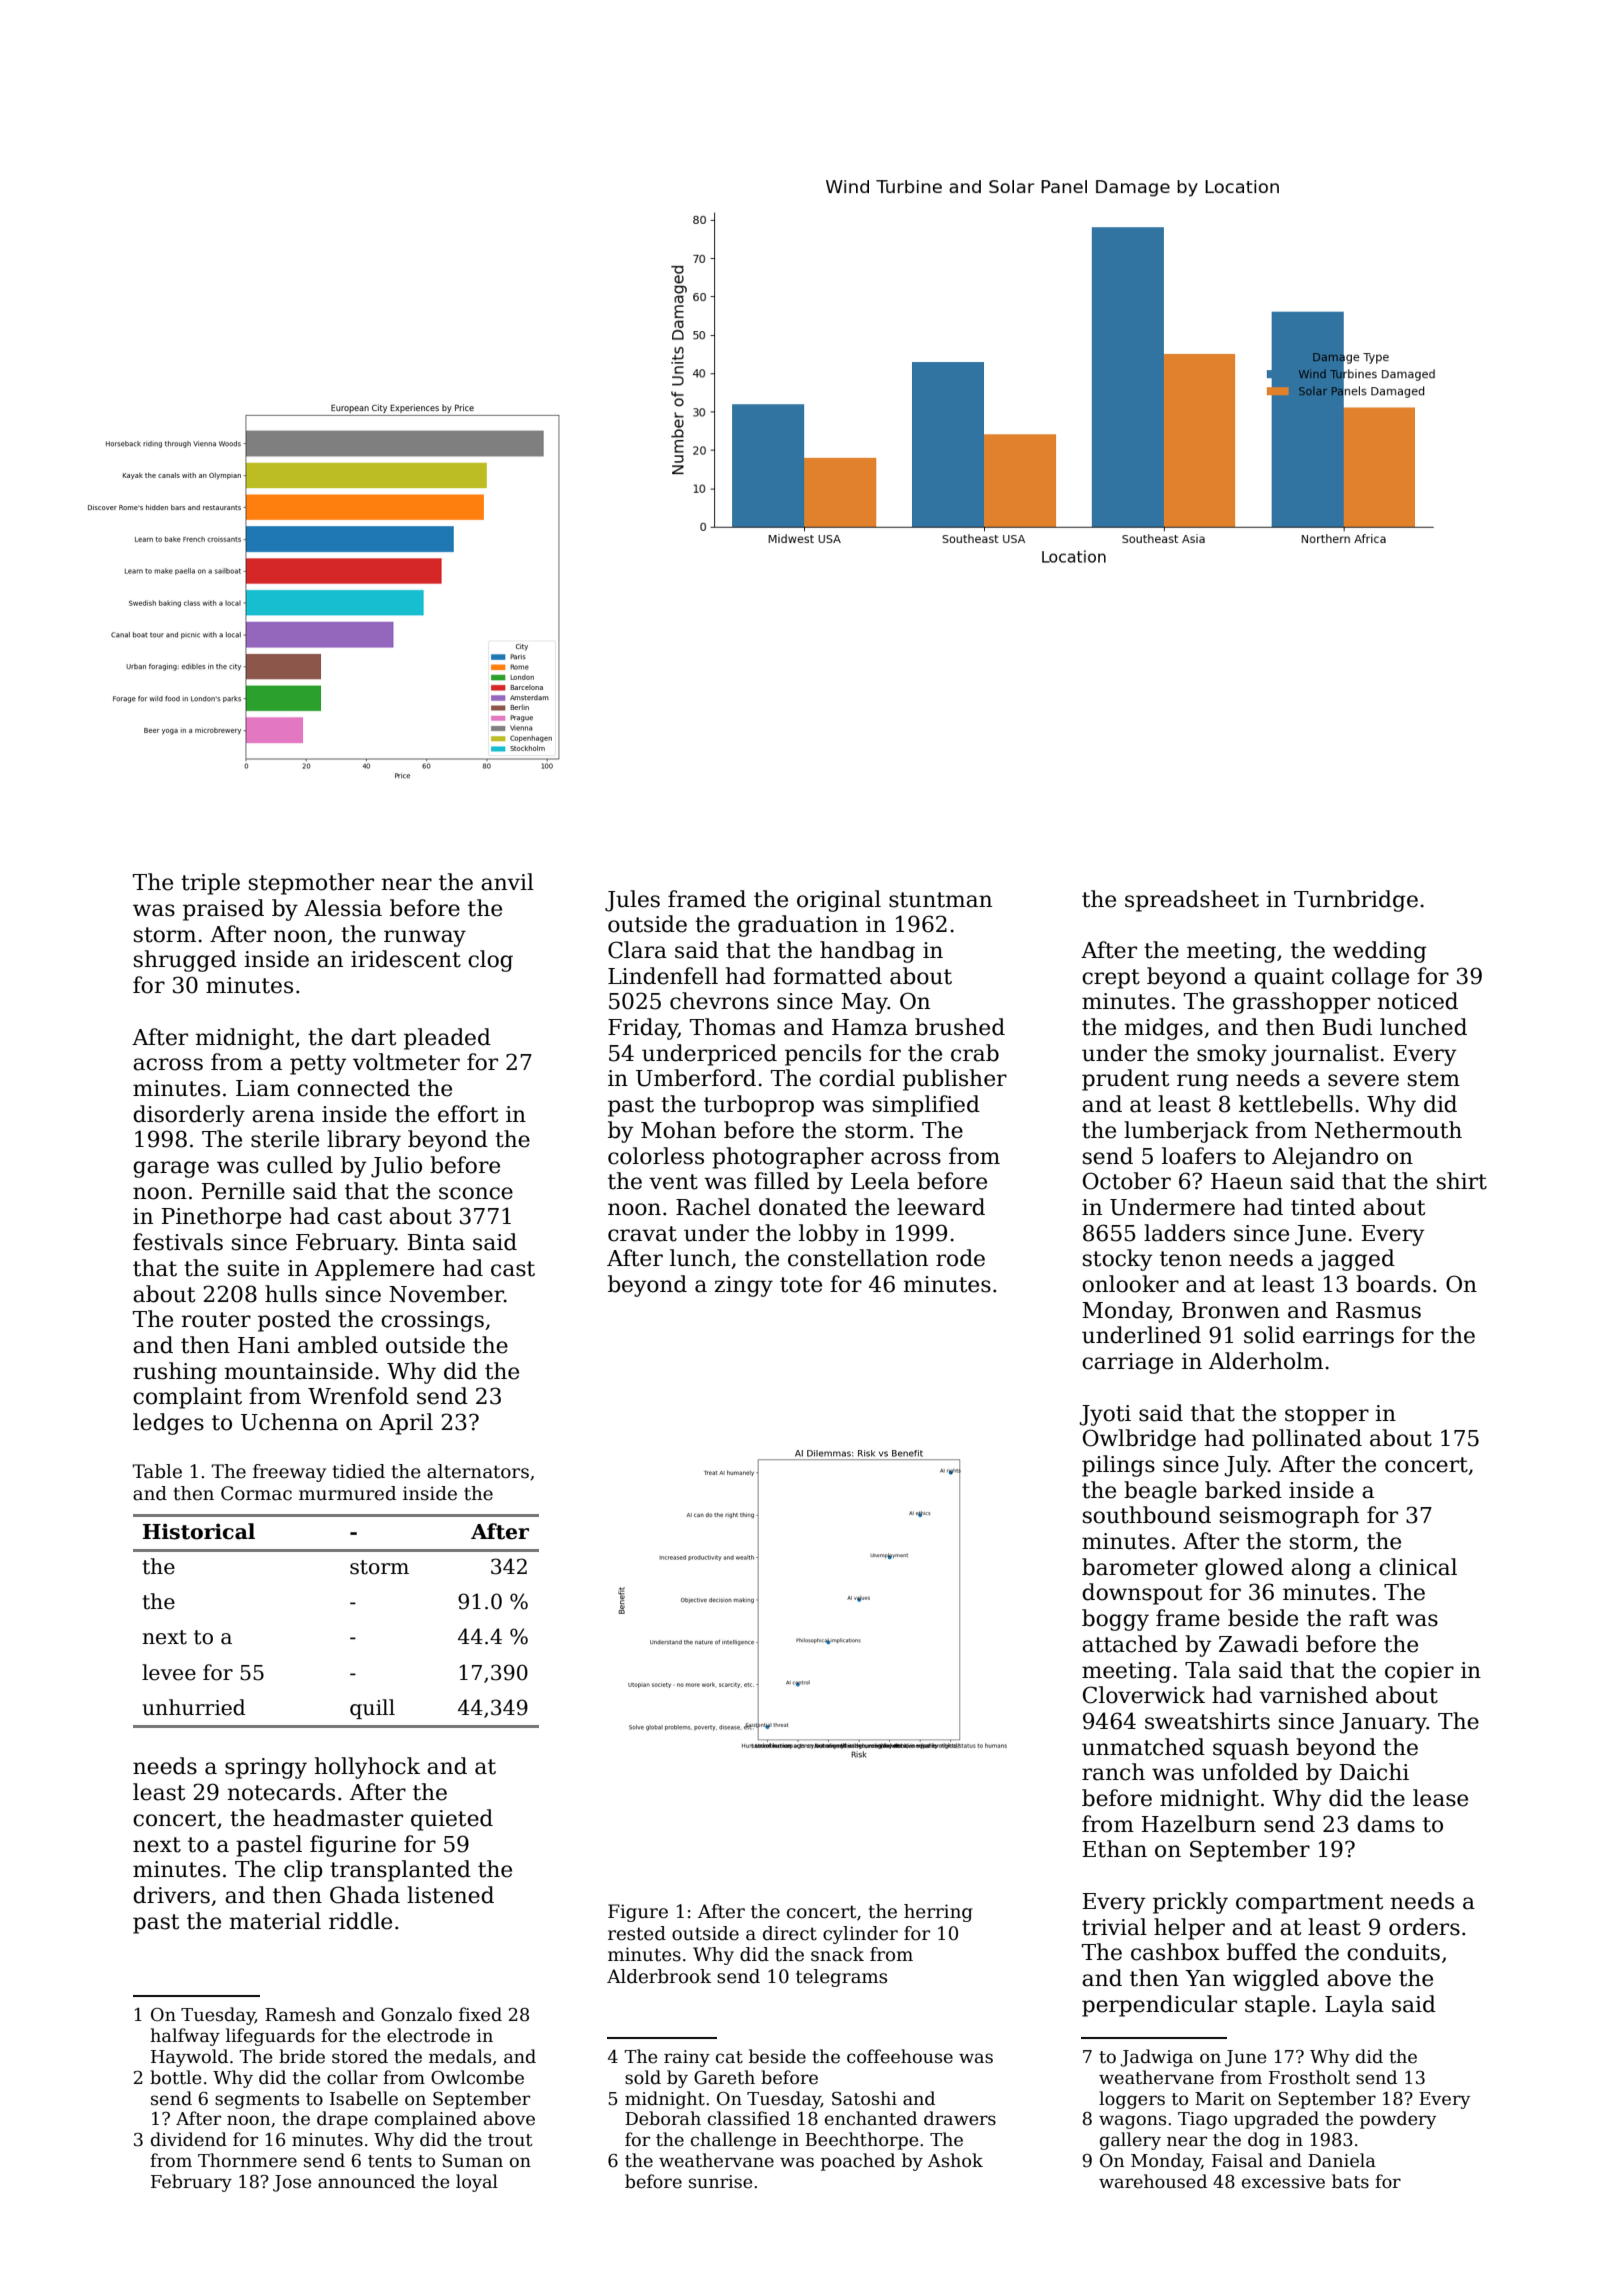 The image size is (1620, 2292). What do you see at coordinates (169, 1672) in the page?
I see `levee` at bounding box center [169, 1672].
